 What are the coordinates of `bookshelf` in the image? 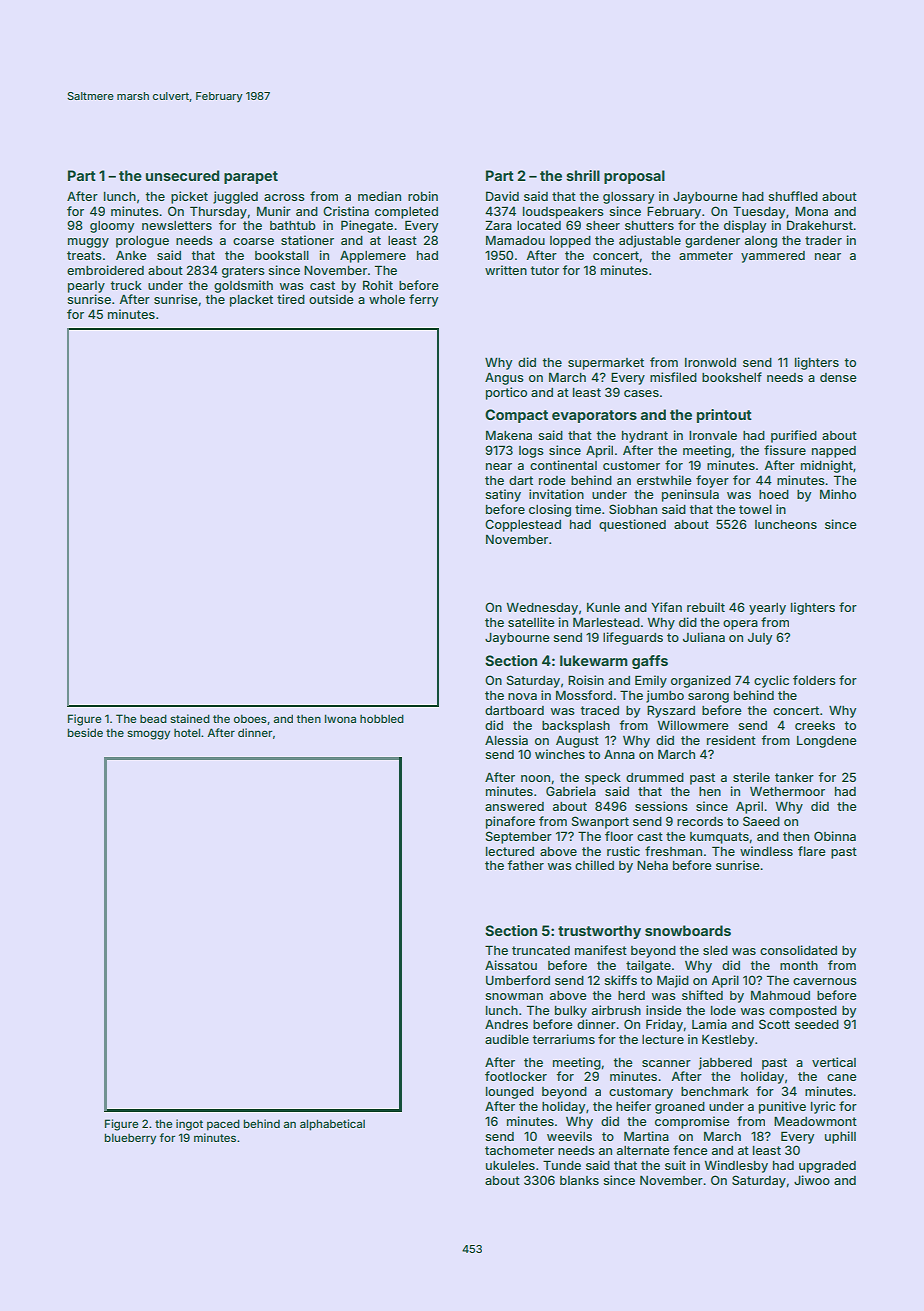 It's located at (732, 377).
